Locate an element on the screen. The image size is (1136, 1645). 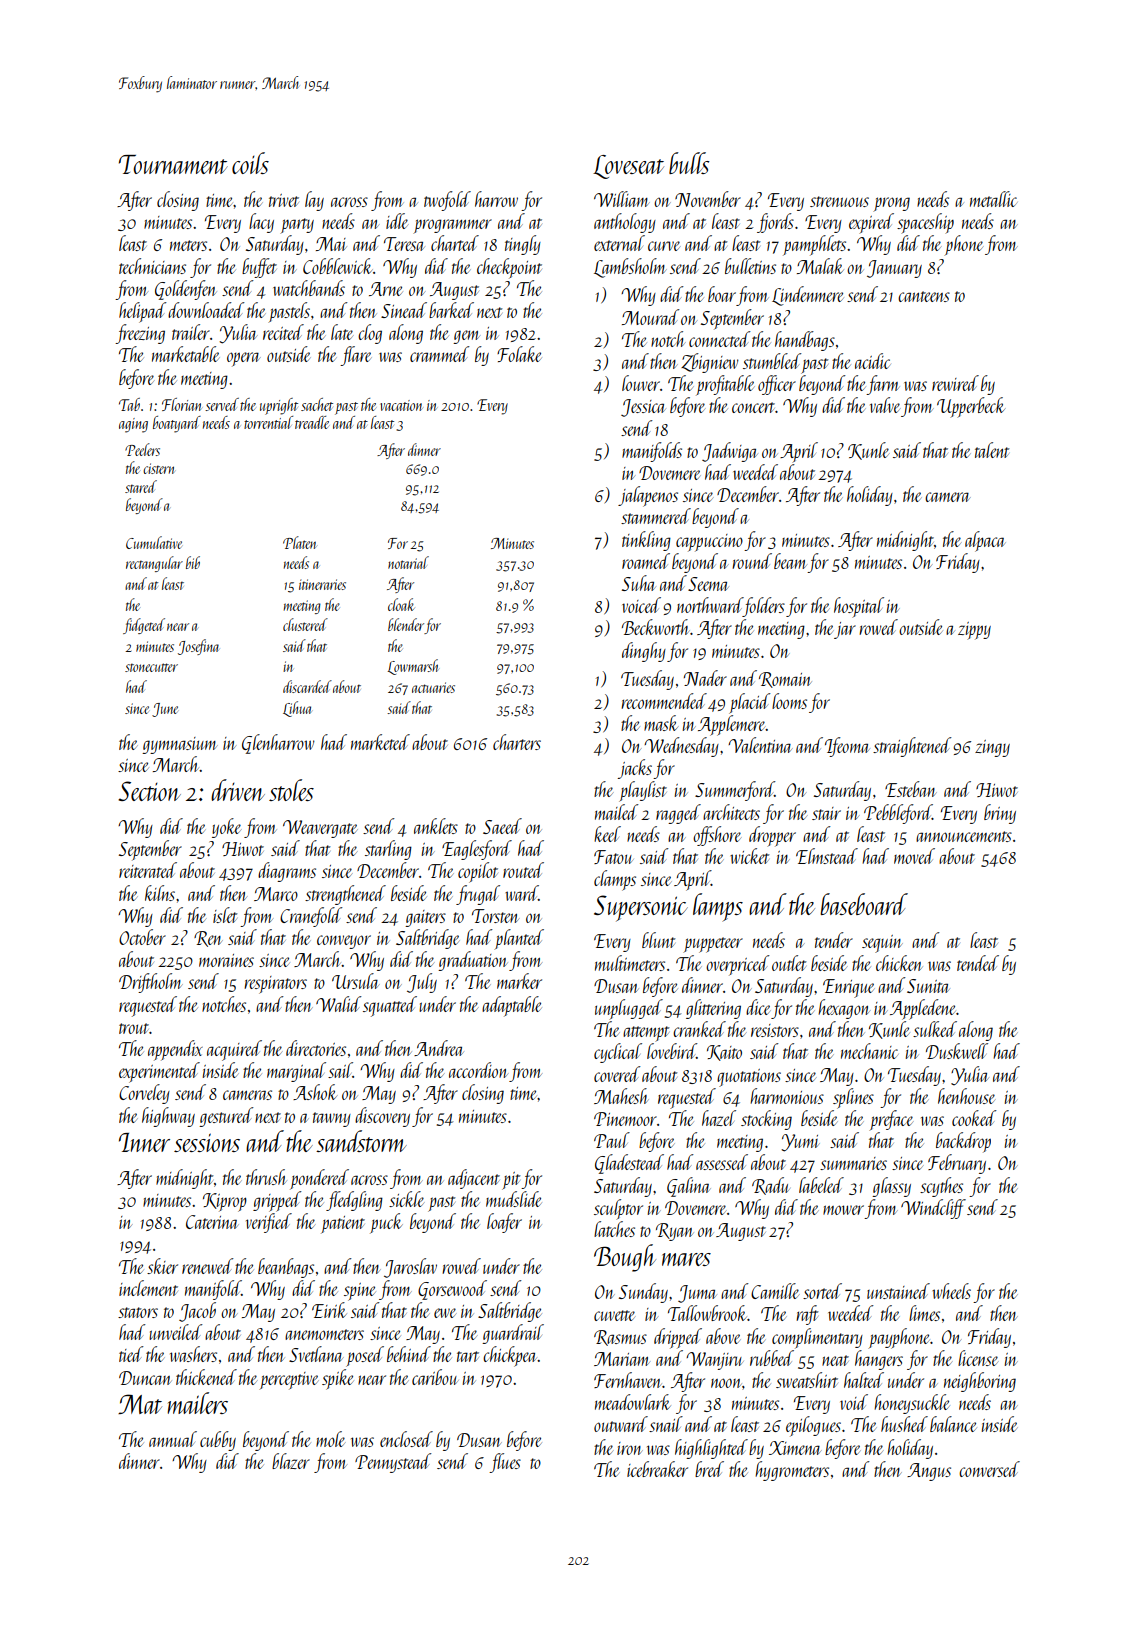
wheels is located at coordinates (951, 1291).
